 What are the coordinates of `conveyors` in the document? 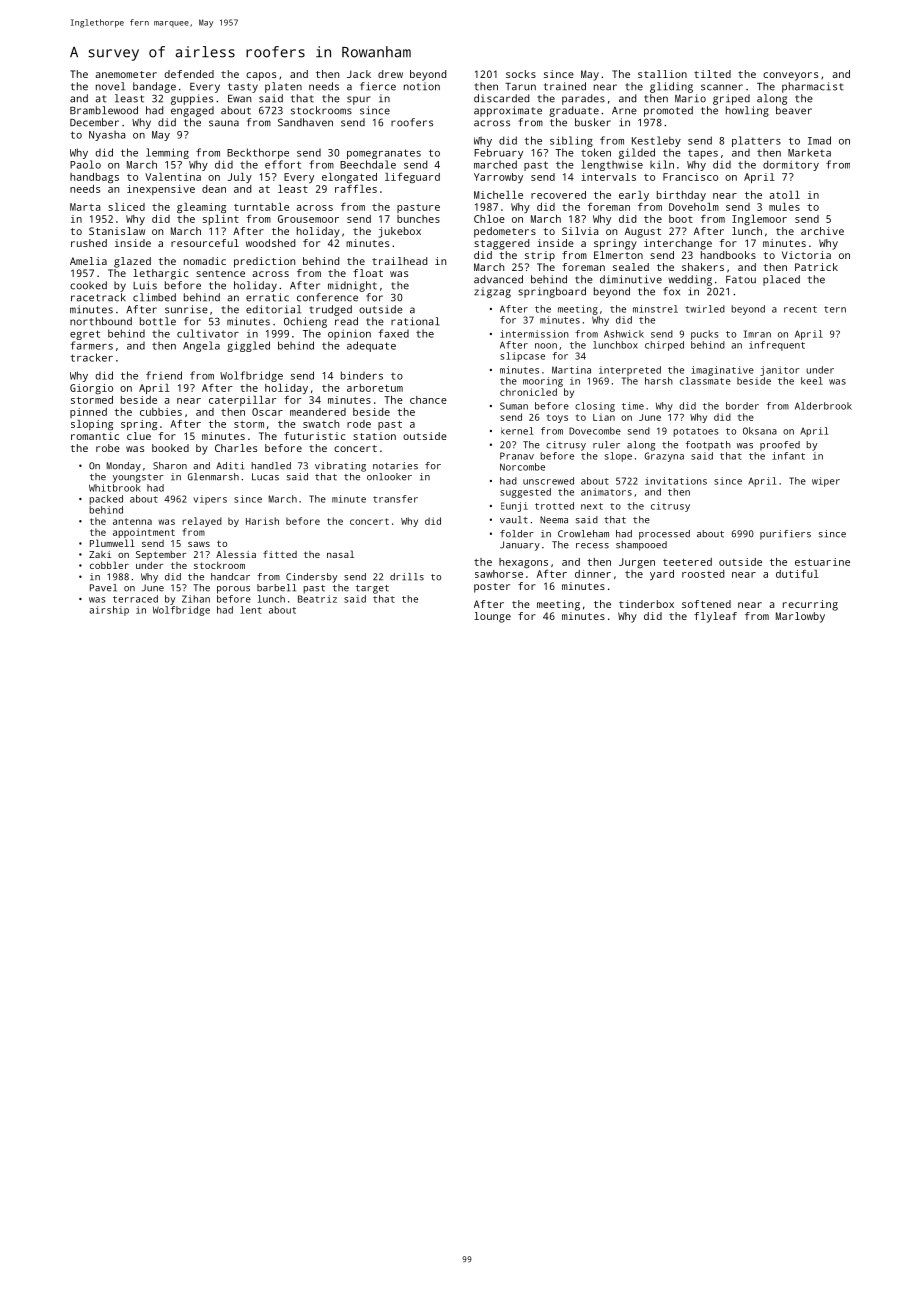 It's located at (790, 76).
